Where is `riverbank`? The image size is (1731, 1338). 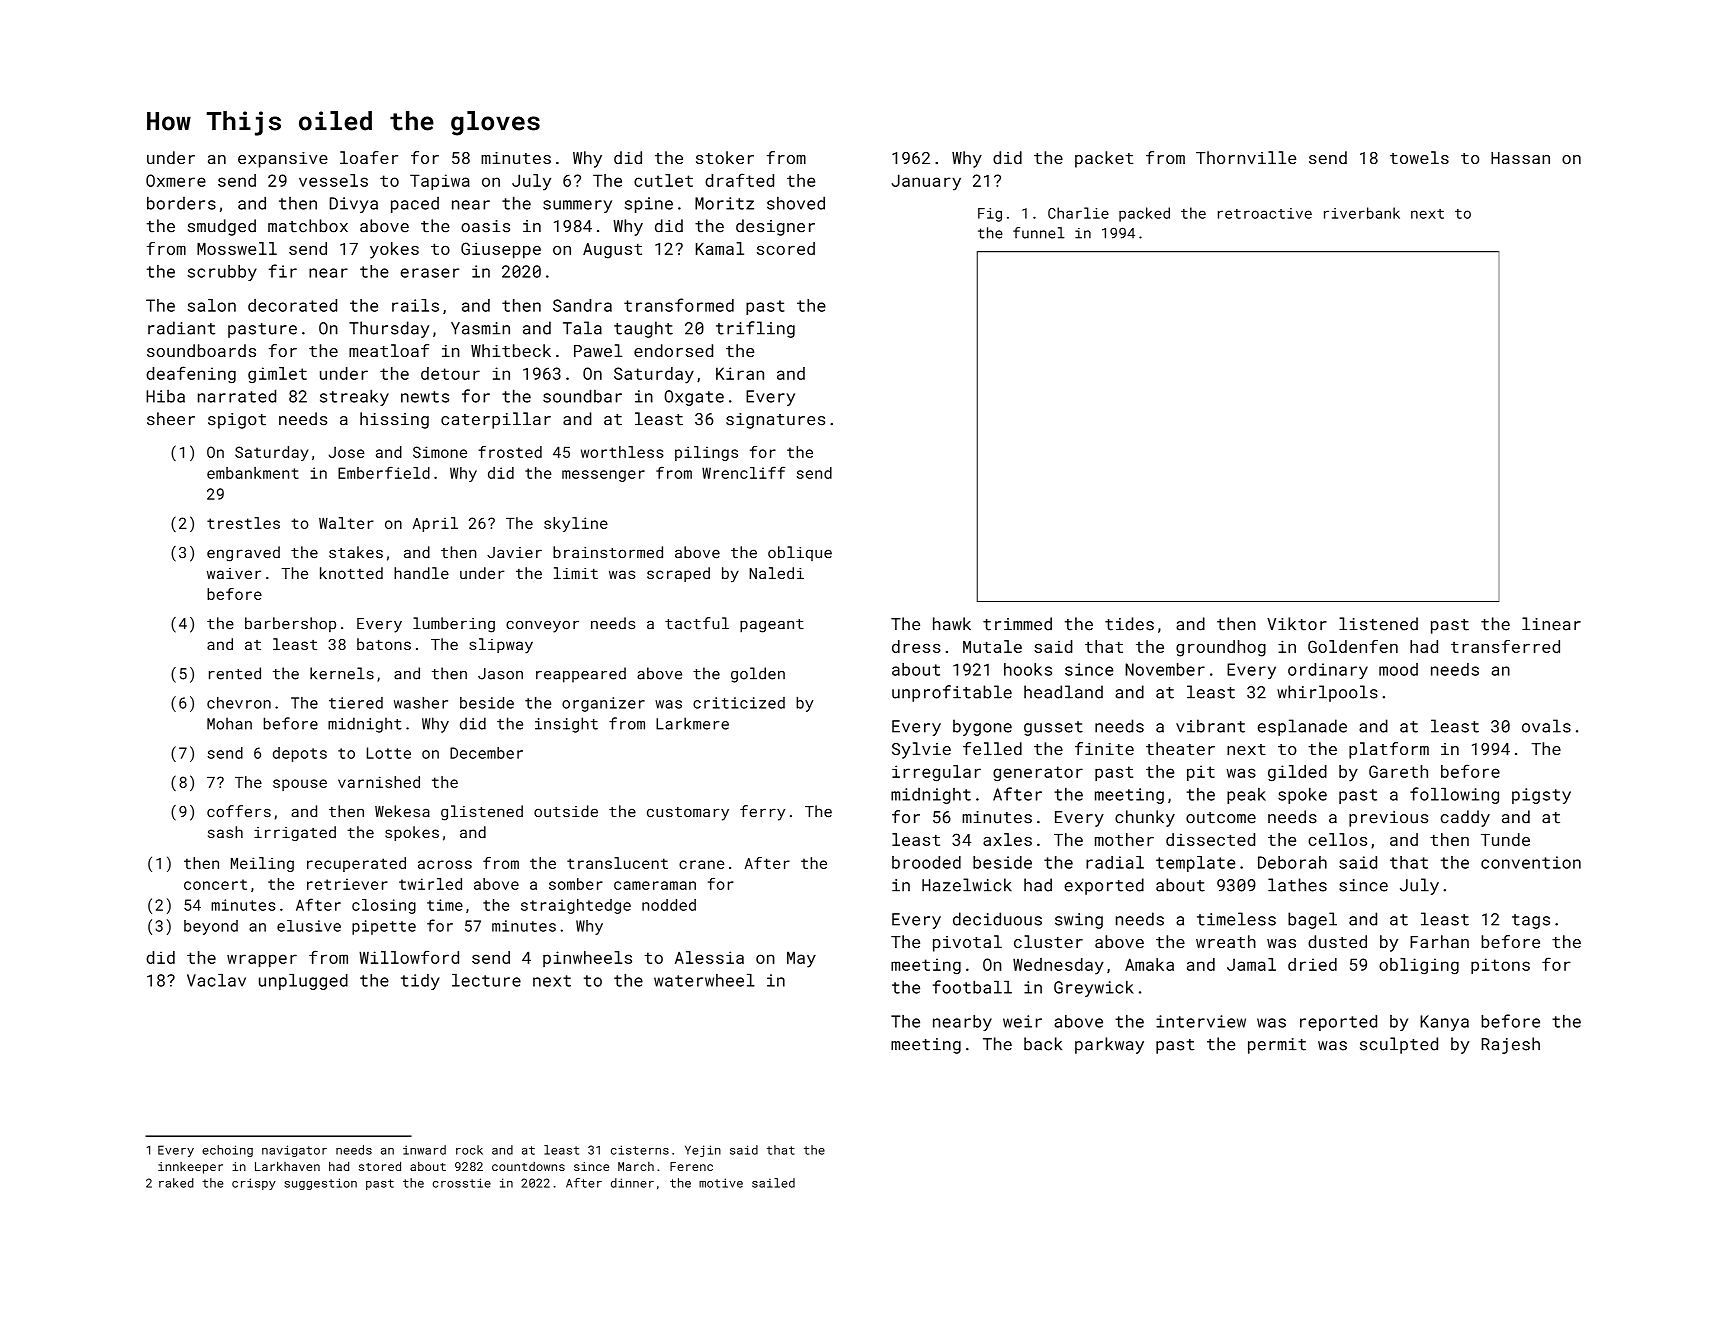
riverbank is located at coordinates (1362, 213).
